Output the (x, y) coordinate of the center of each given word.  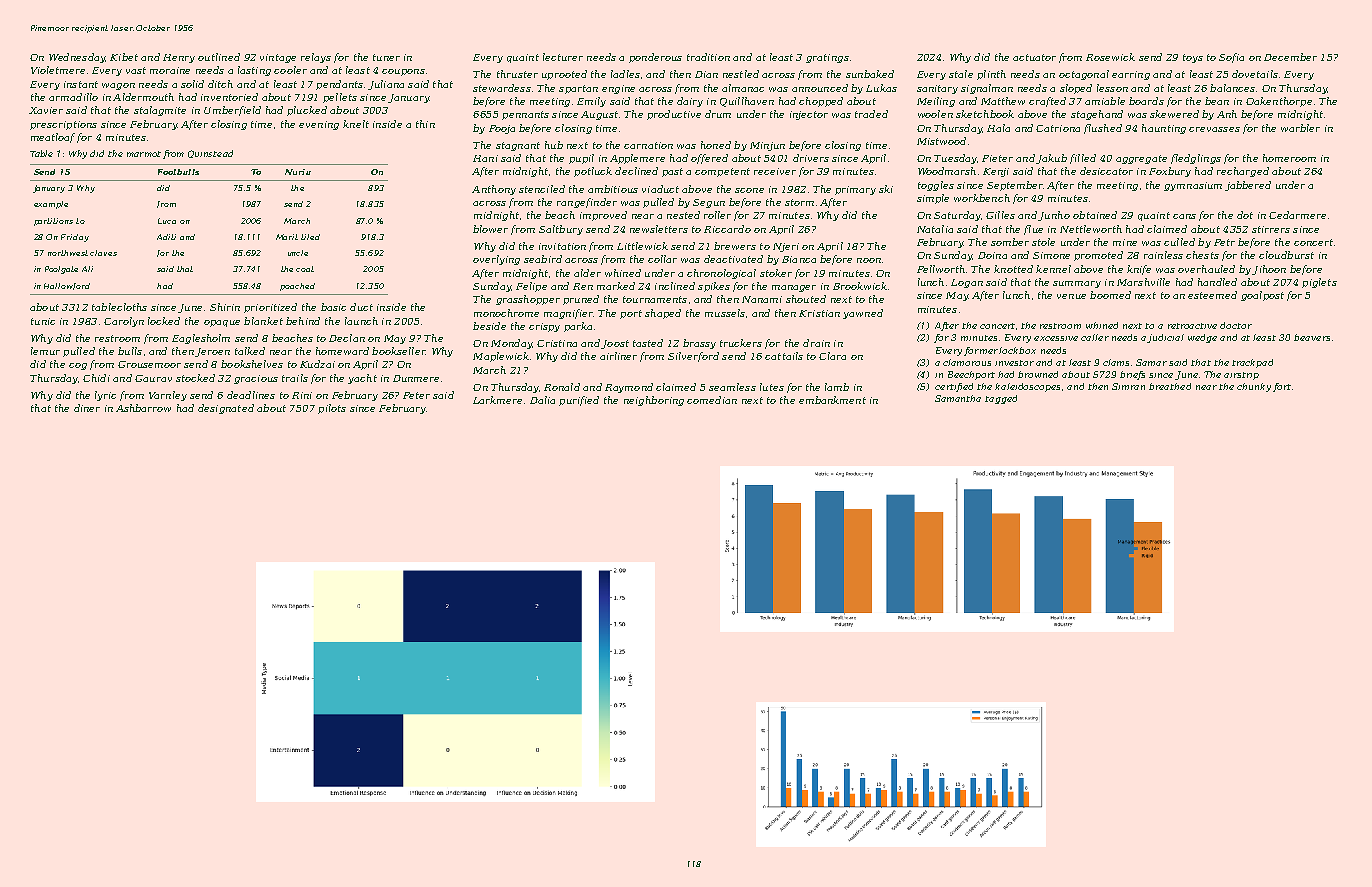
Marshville (1143, 282)
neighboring (654, 401)
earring (1131, 75)
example (51, 205)
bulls (130, 351)
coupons (403, 72)
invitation (562, 246)
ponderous (655, 58)
